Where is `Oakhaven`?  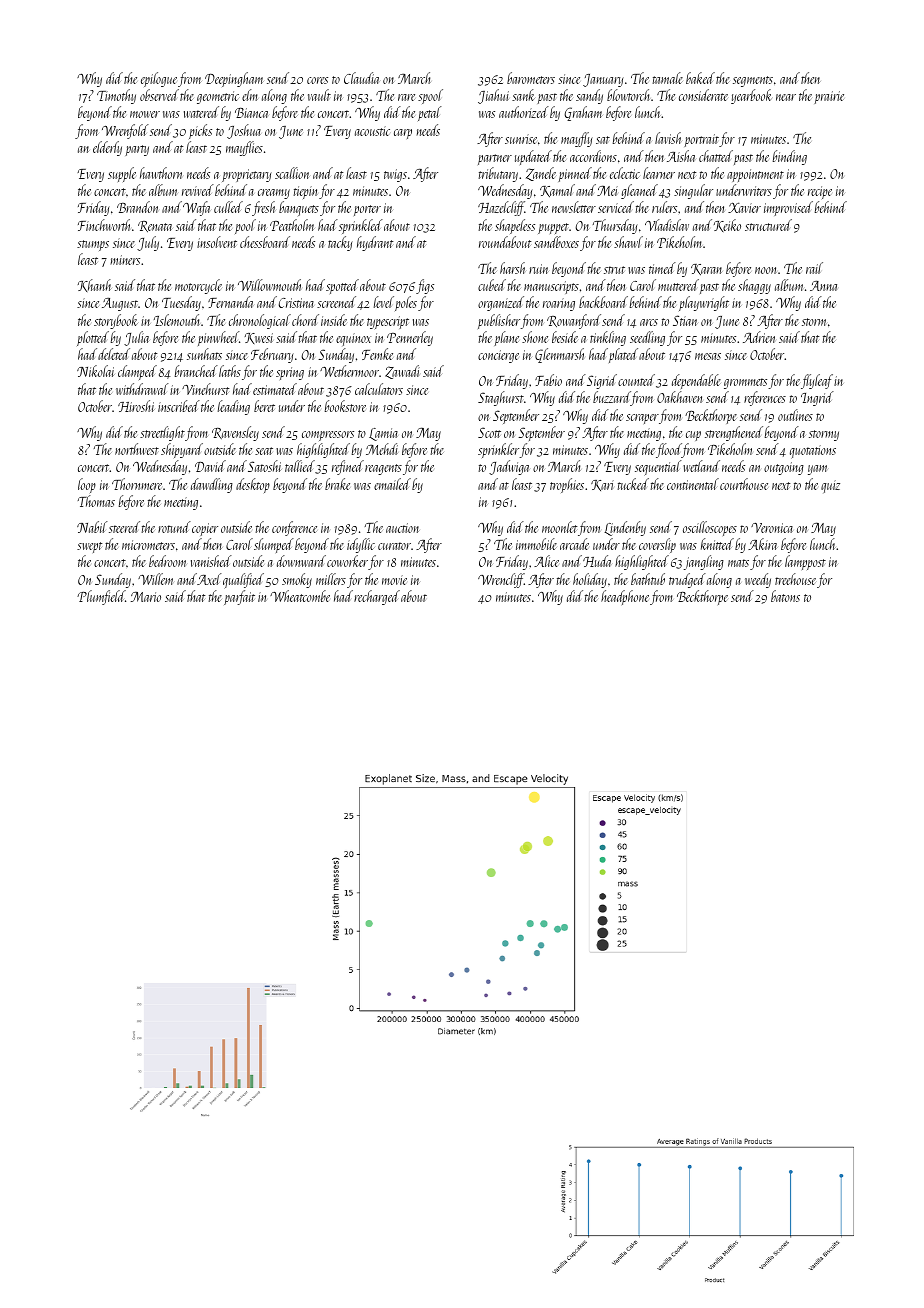 Oakhaven is located at coordinates (680, 397).
